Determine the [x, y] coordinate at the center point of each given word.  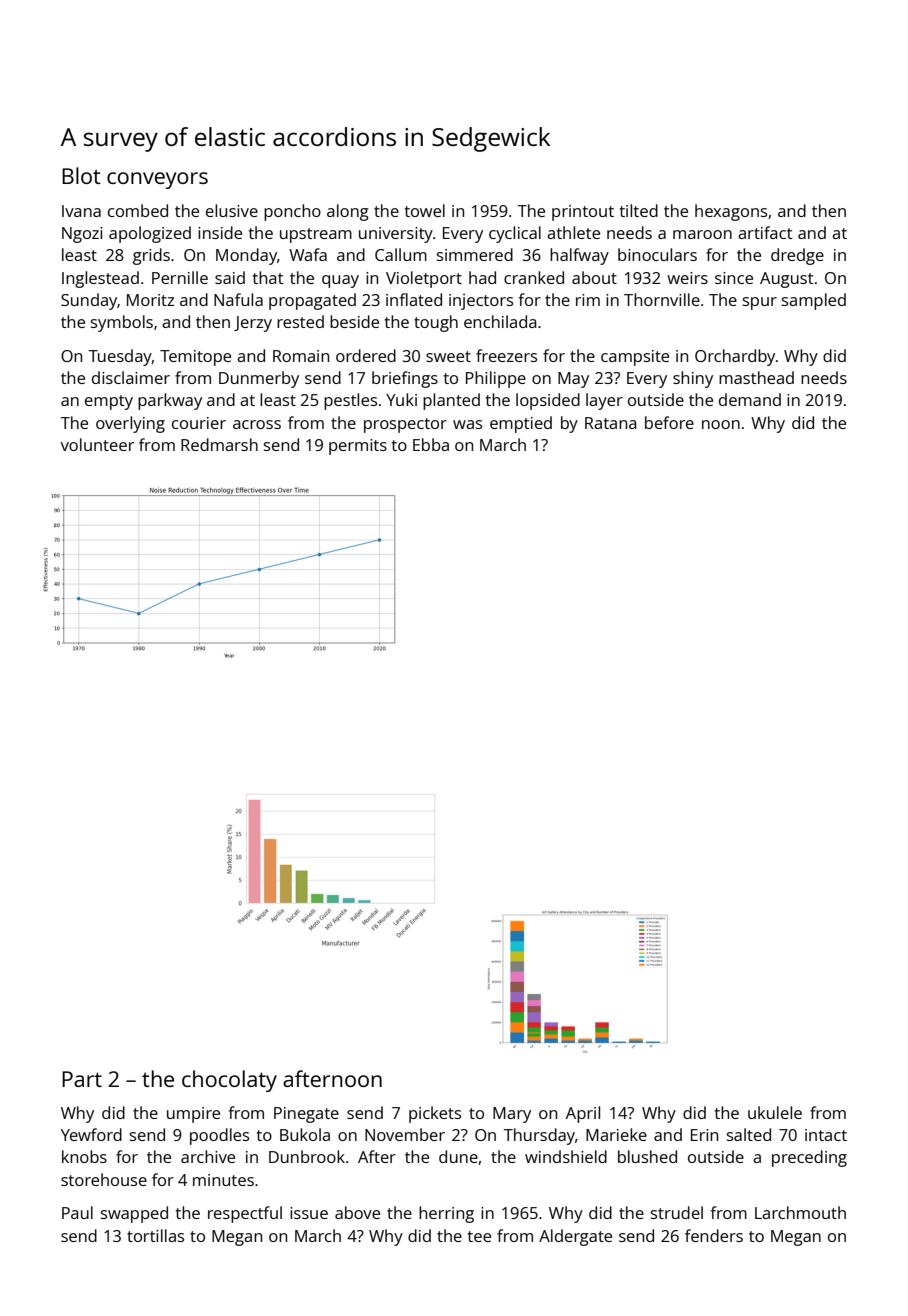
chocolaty [229, 1081]
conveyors [157, 180]
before [669, 422]
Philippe [496, 379]
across [257, 424]
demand [750, 399]
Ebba [431, 444]
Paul [77, 1212]
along [348, 212]
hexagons [731, 212]
